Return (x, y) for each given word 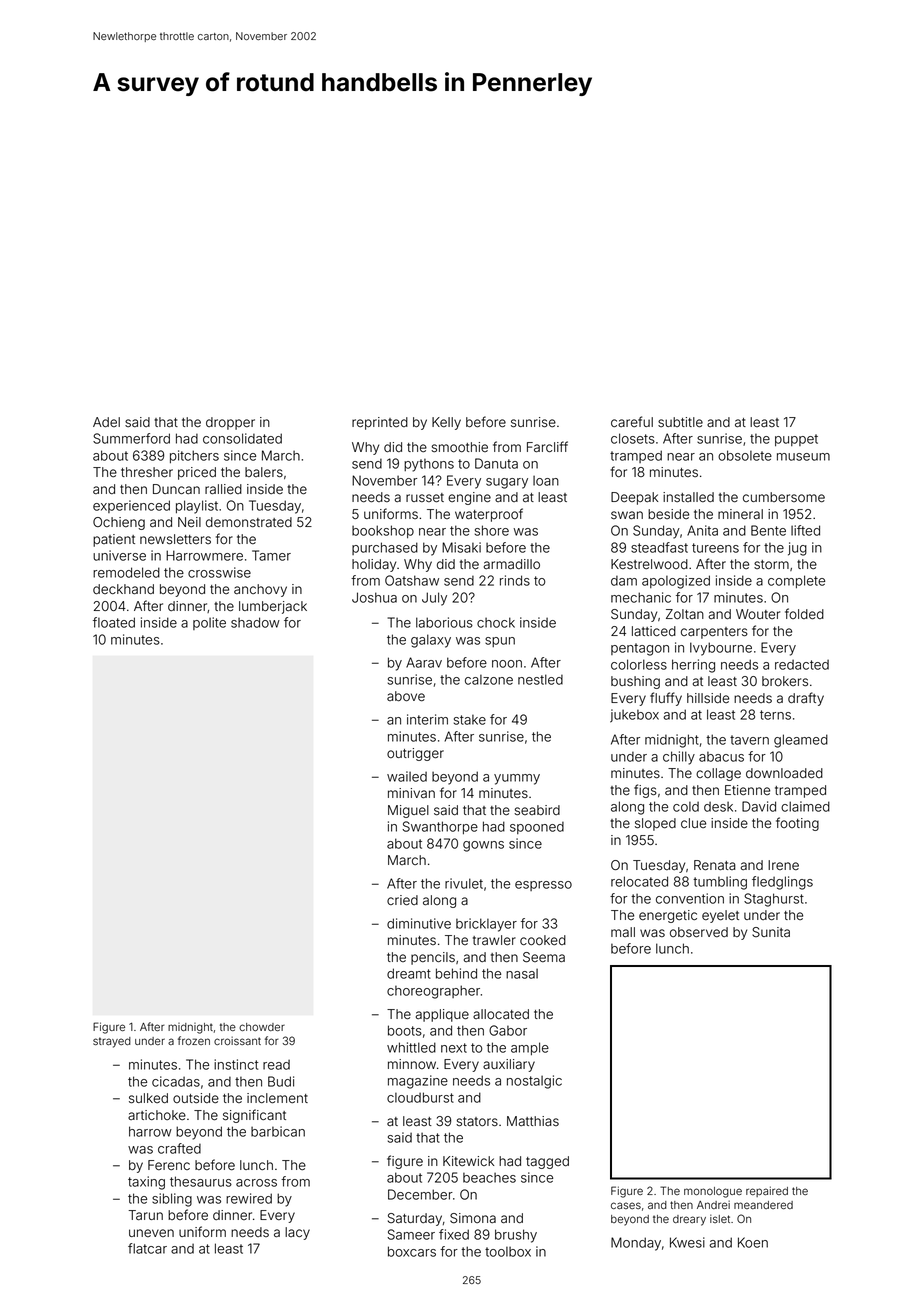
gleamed (801, 741)
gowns (483, 846)
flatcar (147, 1248)
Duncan (176, 489)
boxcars (412, 1251)
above (406, 696)
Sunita (771, 932)
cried (402, 900)
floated (114, 622)
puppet (796, 440)
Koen (753, 1242)
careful (632, 422)
